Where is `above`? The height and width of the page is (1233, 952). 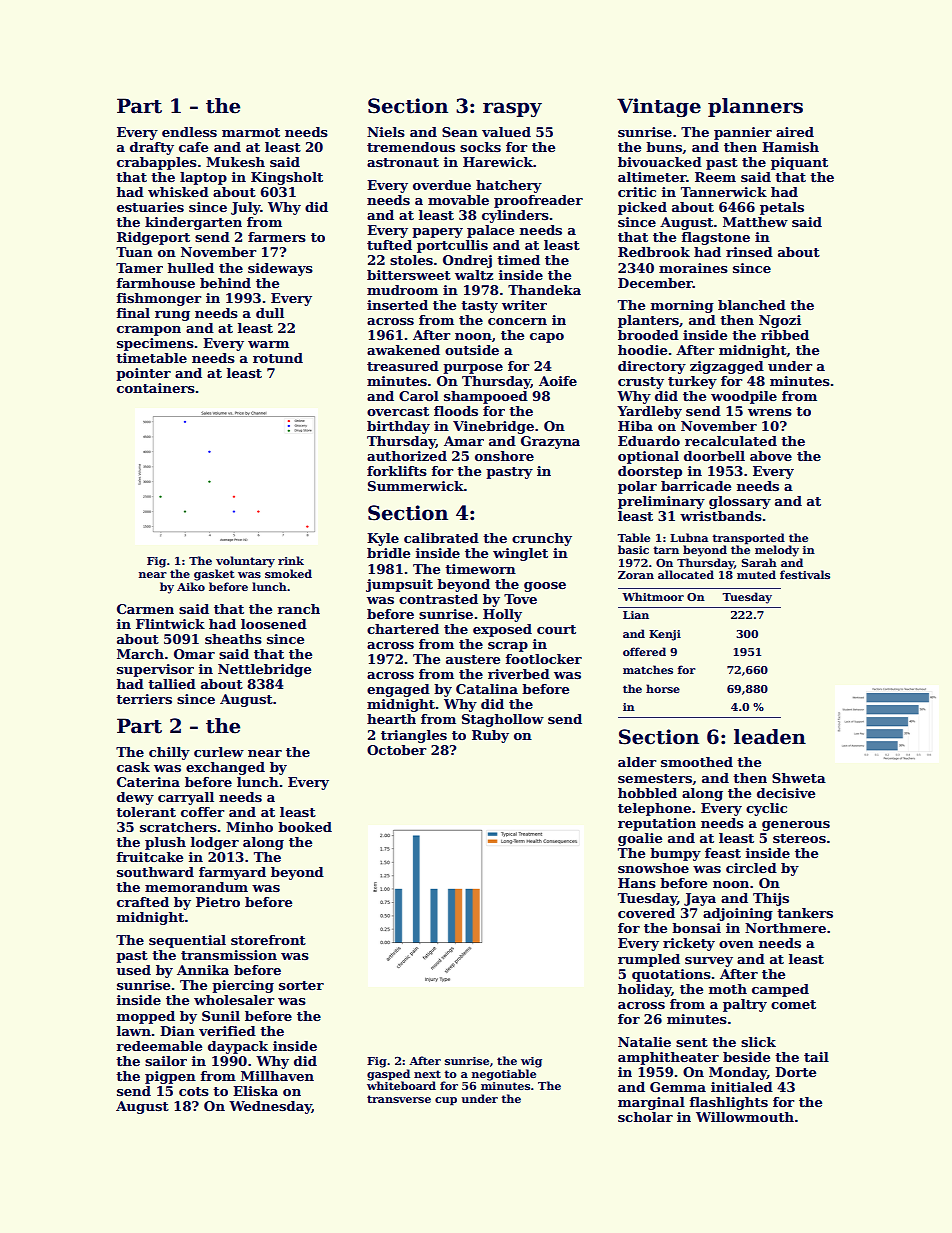
above is located at coordinates (771, 456).
